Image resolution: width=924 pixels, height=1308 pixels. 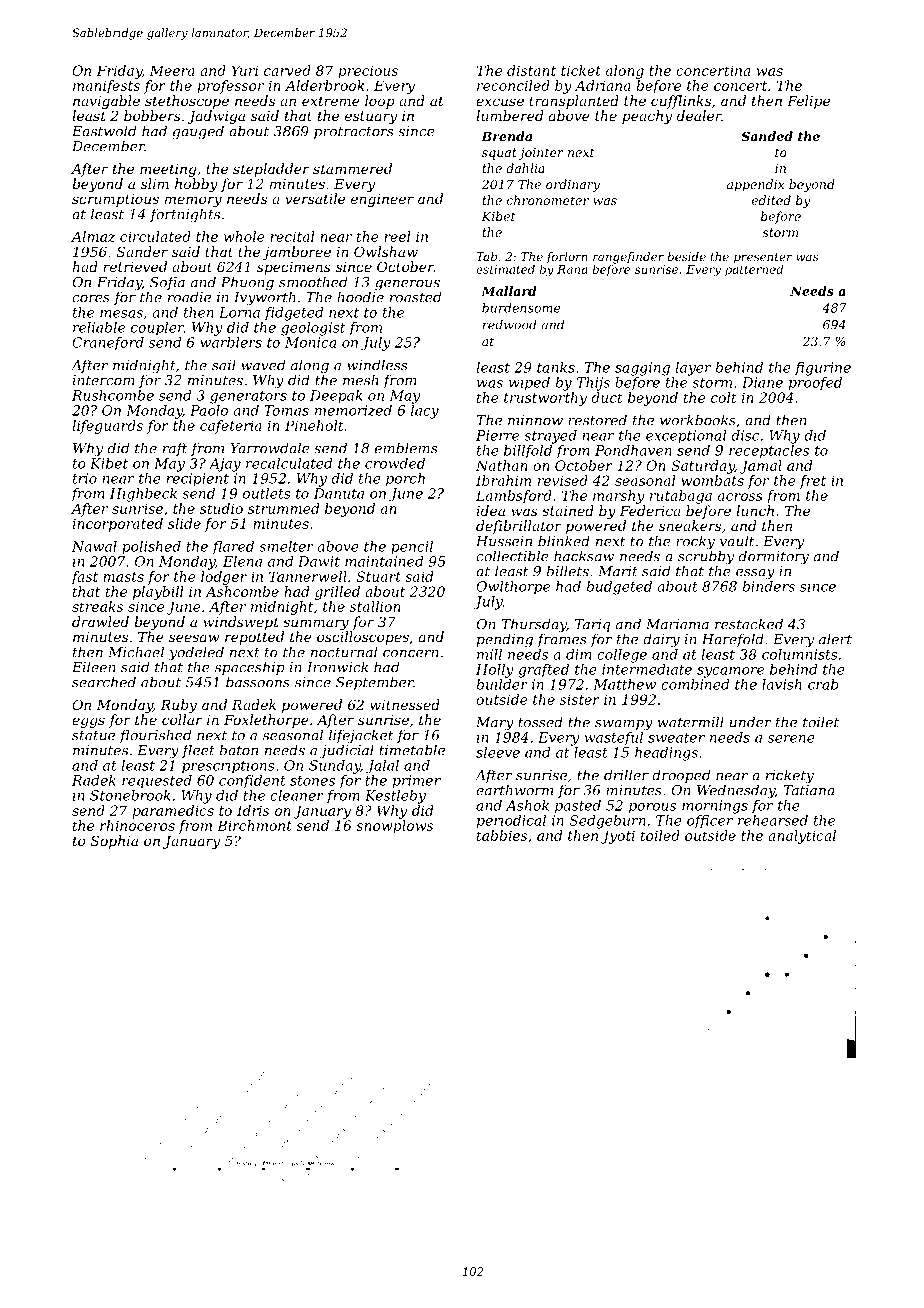 What do you see at coordinates (197, 480) in the screenshot?
I see `recipient` at bounding box center [197, 480].
